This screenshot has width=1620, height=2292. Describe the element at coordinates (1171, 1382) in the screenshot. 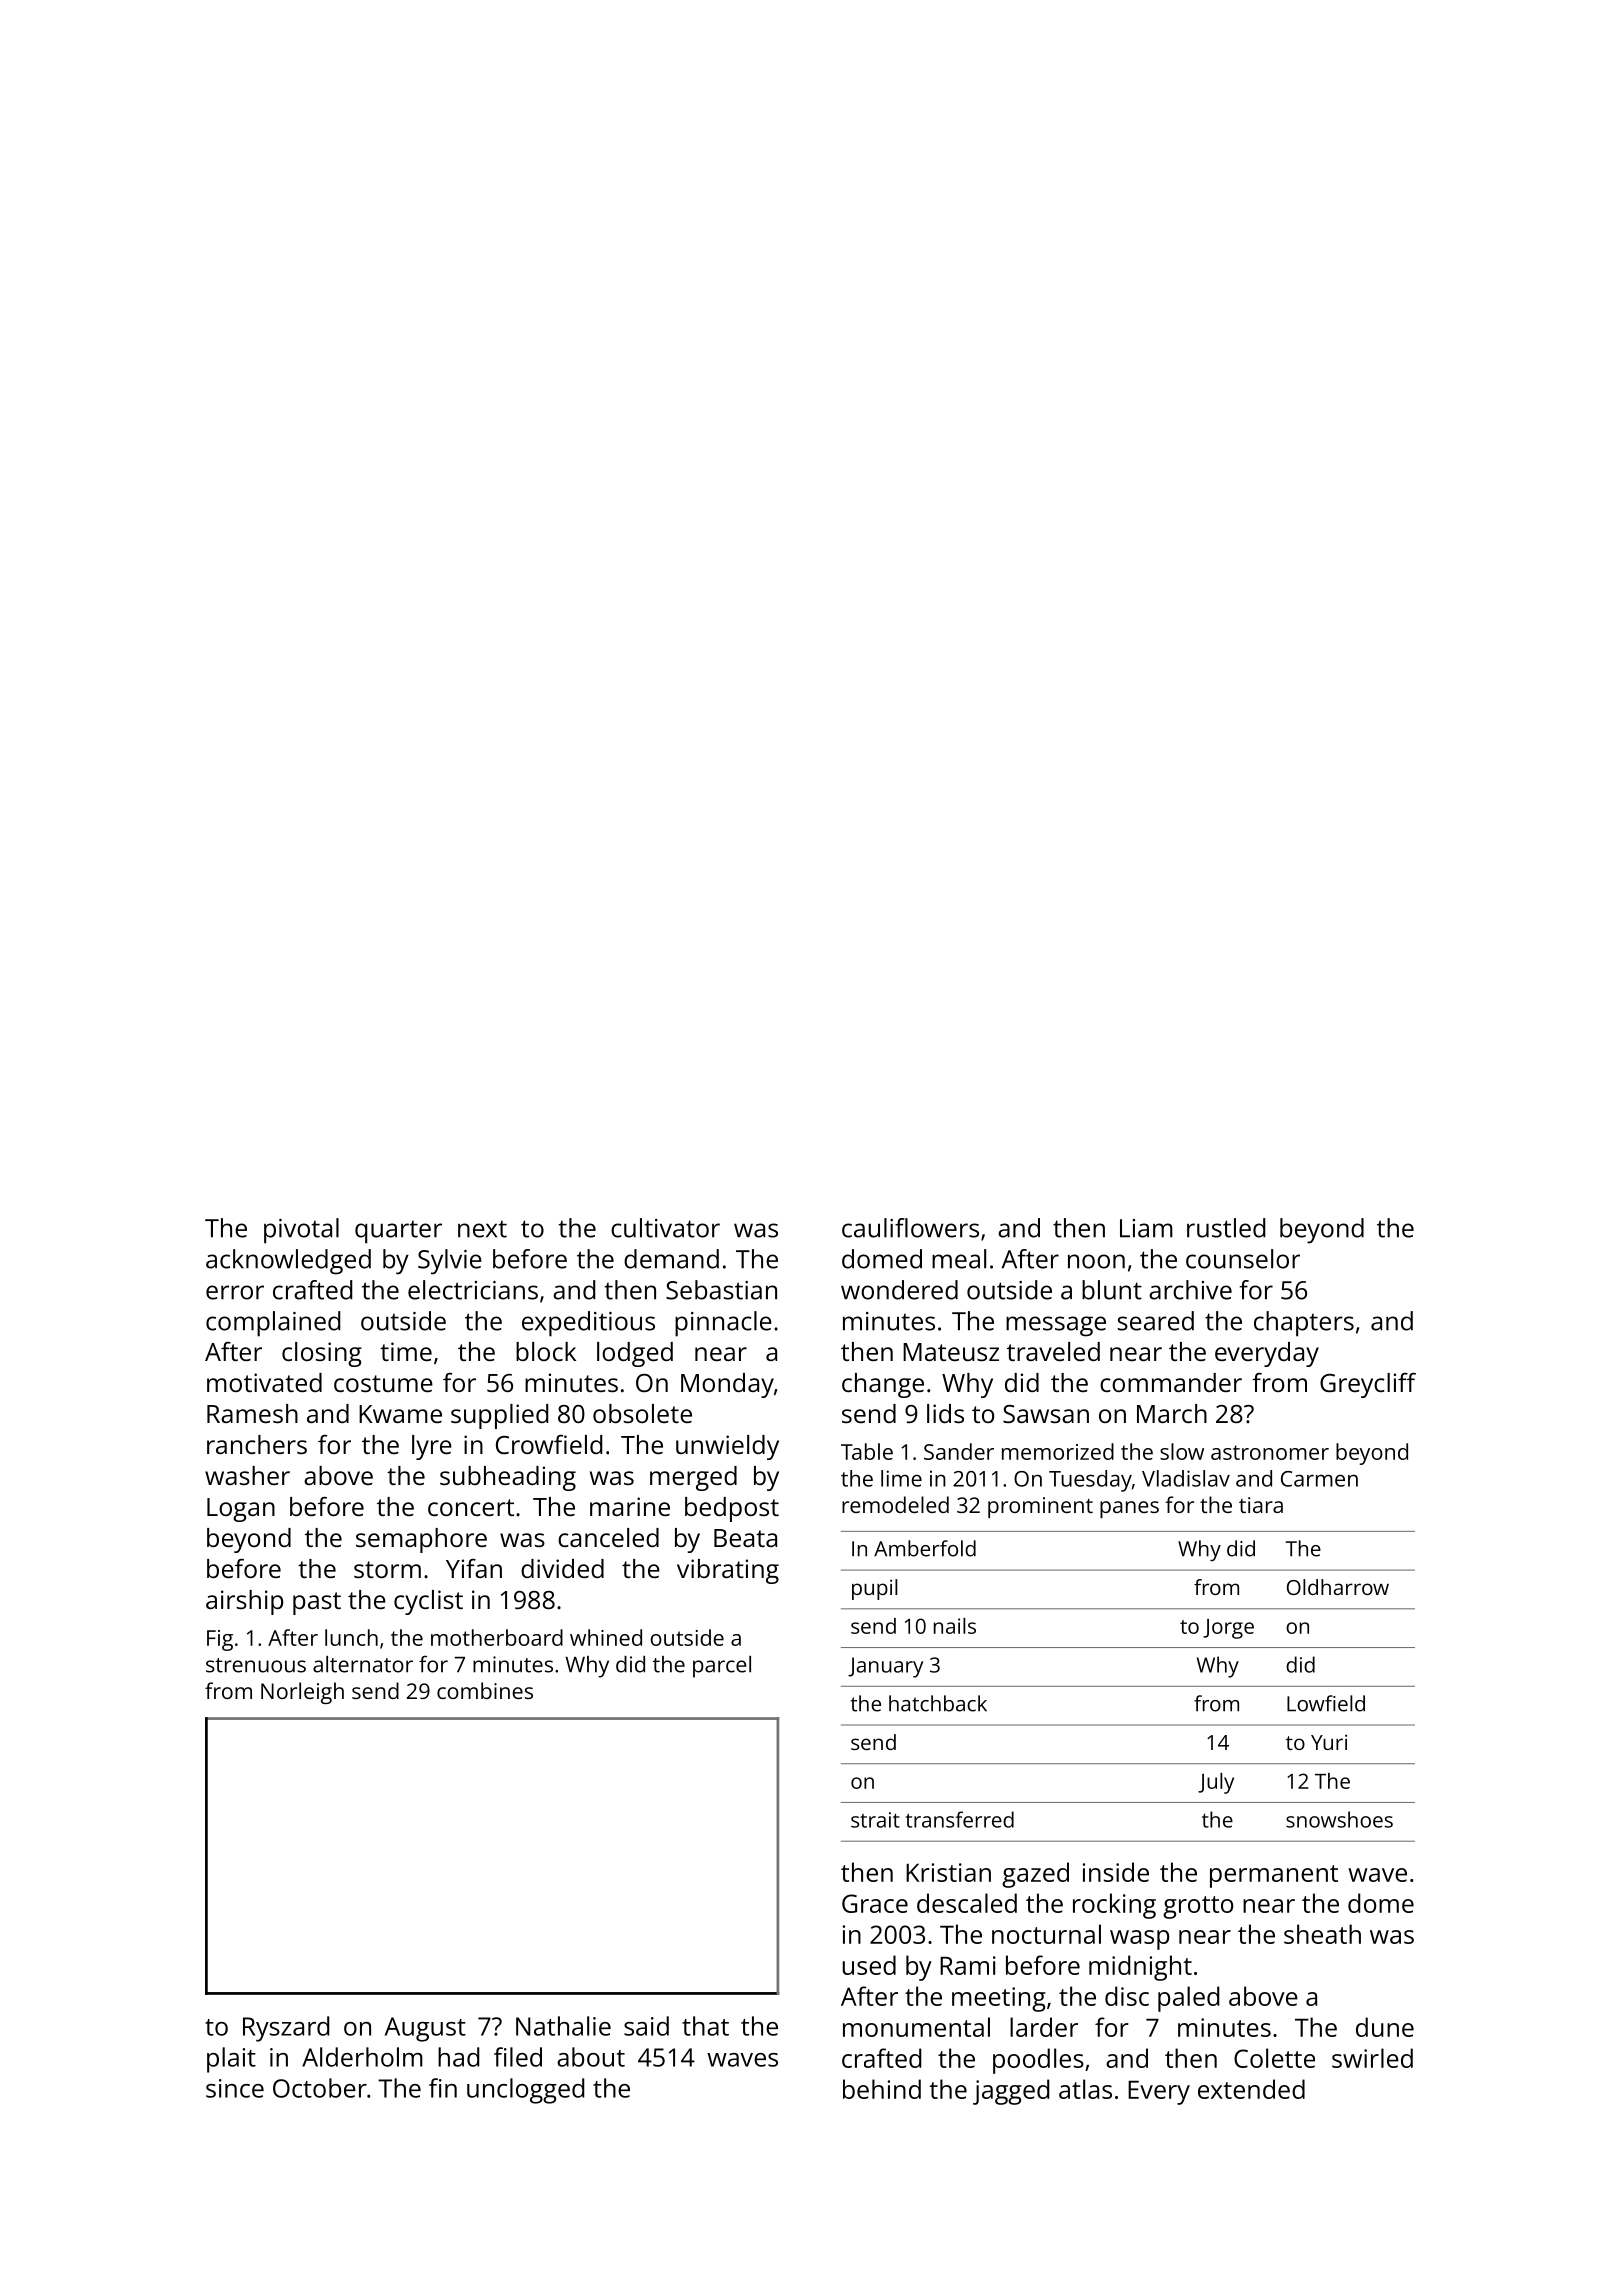

I see `commander` at that location.
